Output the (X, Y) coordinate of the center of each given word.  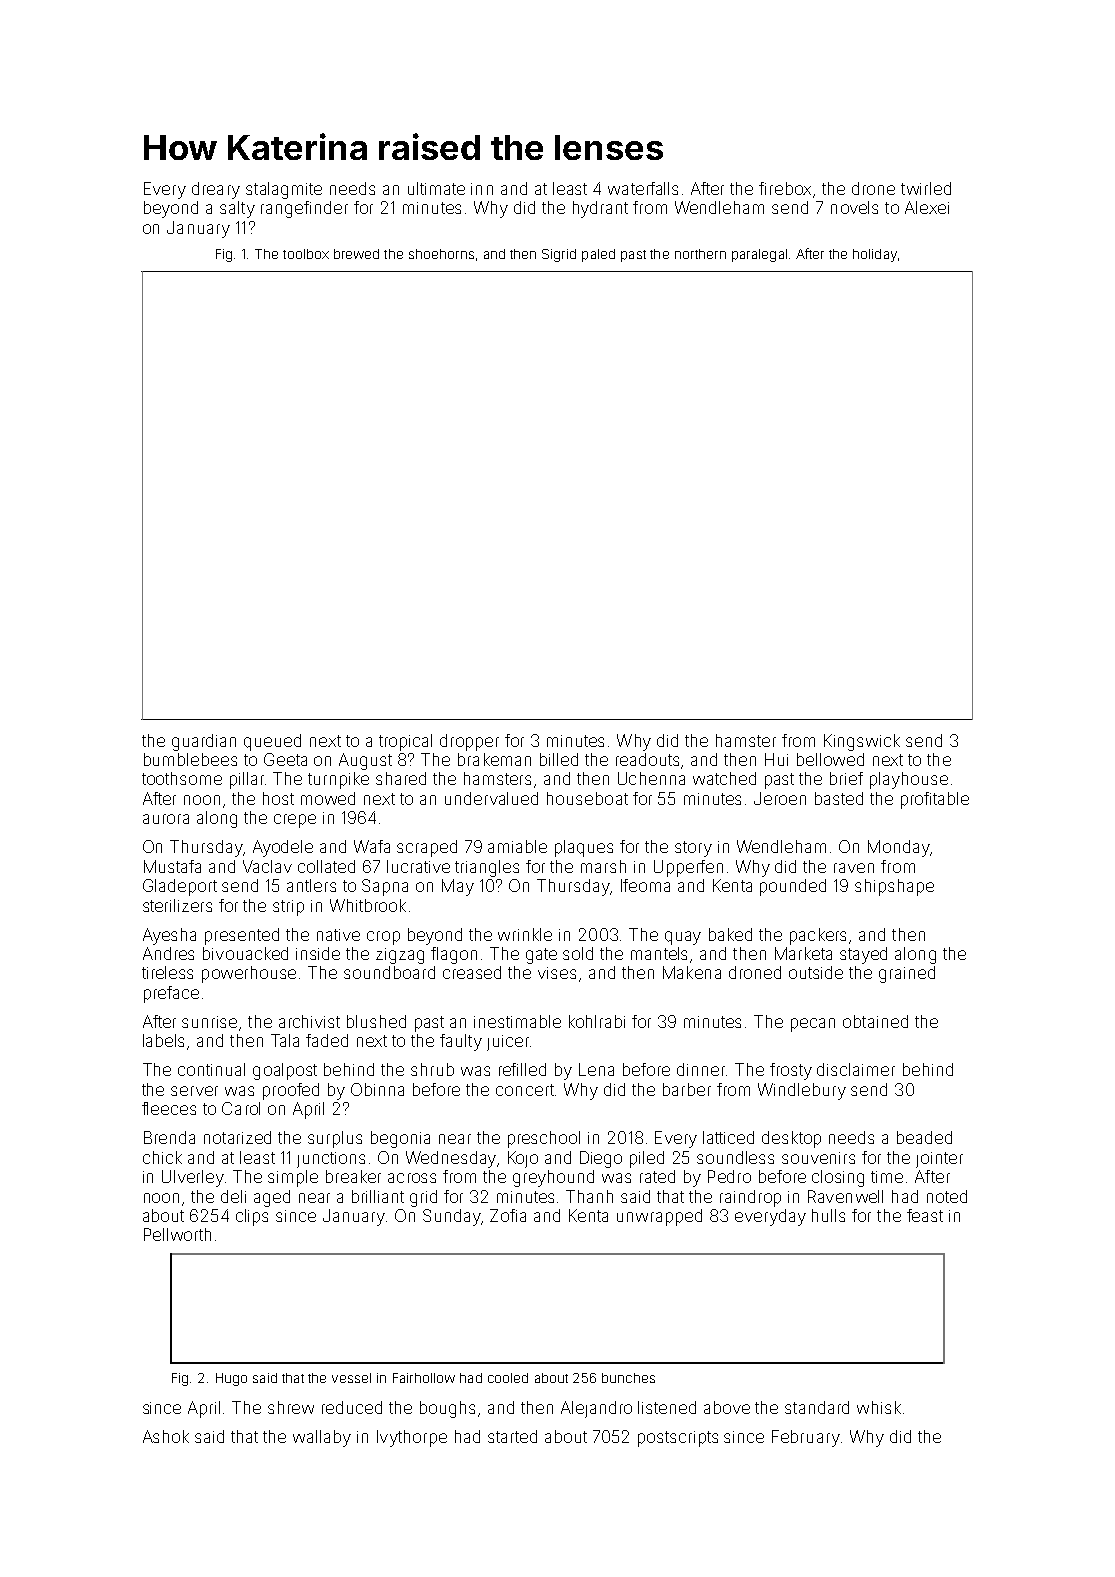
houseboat (587, 798)
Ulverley (193, 1178)
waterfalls (643, 188)
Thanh (589, 1196)
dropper (469, 742)
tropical (405, 742)
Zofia (508, 1215)
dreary (216, 190)
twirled (926, 188)
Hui (776, 759)
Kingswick (862, 742)
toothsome (182, 778)
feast (925, 1215)
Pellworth (177, 1234)
